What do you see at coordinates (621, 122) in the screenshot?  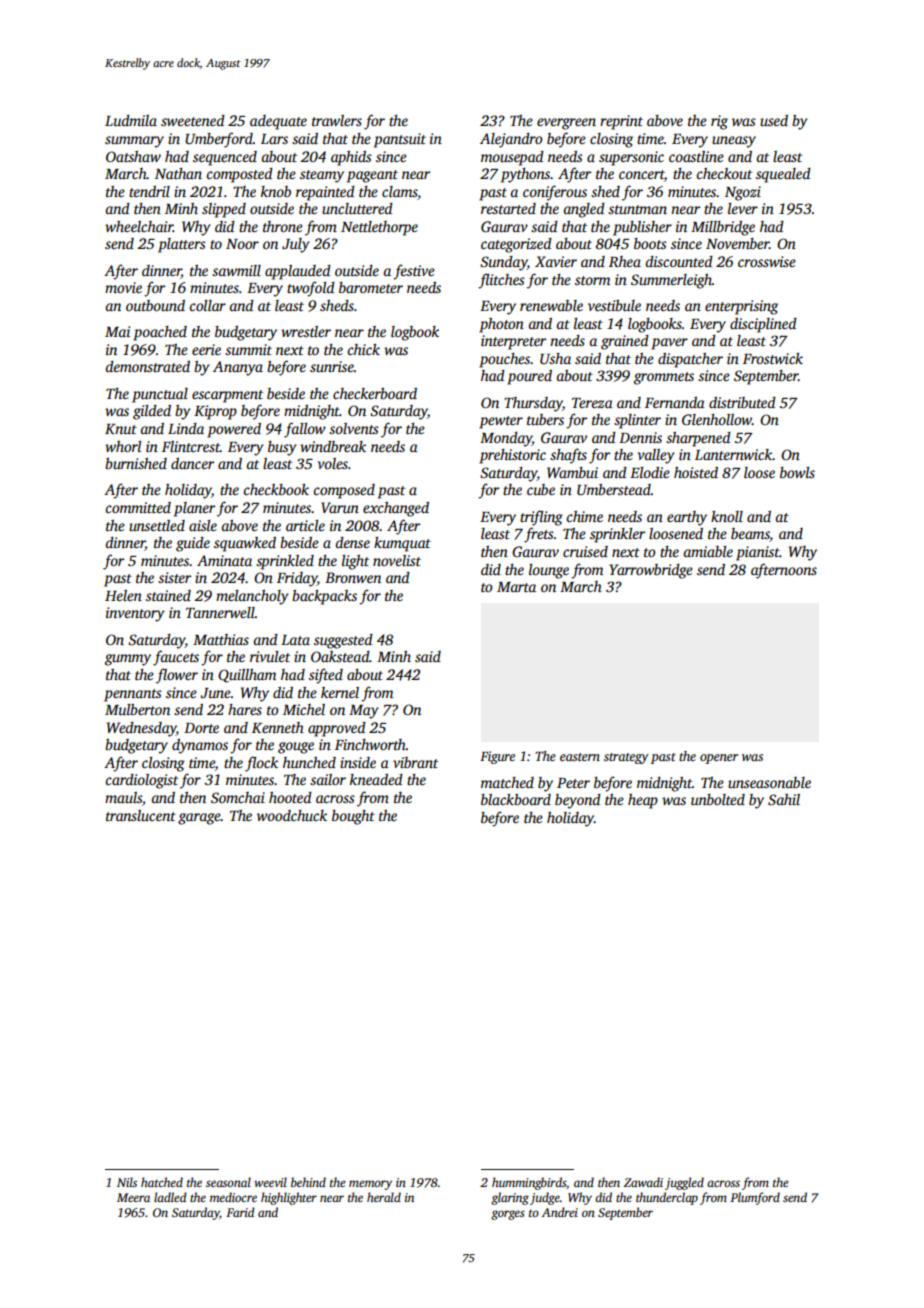 I see `reprint` at bounding box center [621, 122].
